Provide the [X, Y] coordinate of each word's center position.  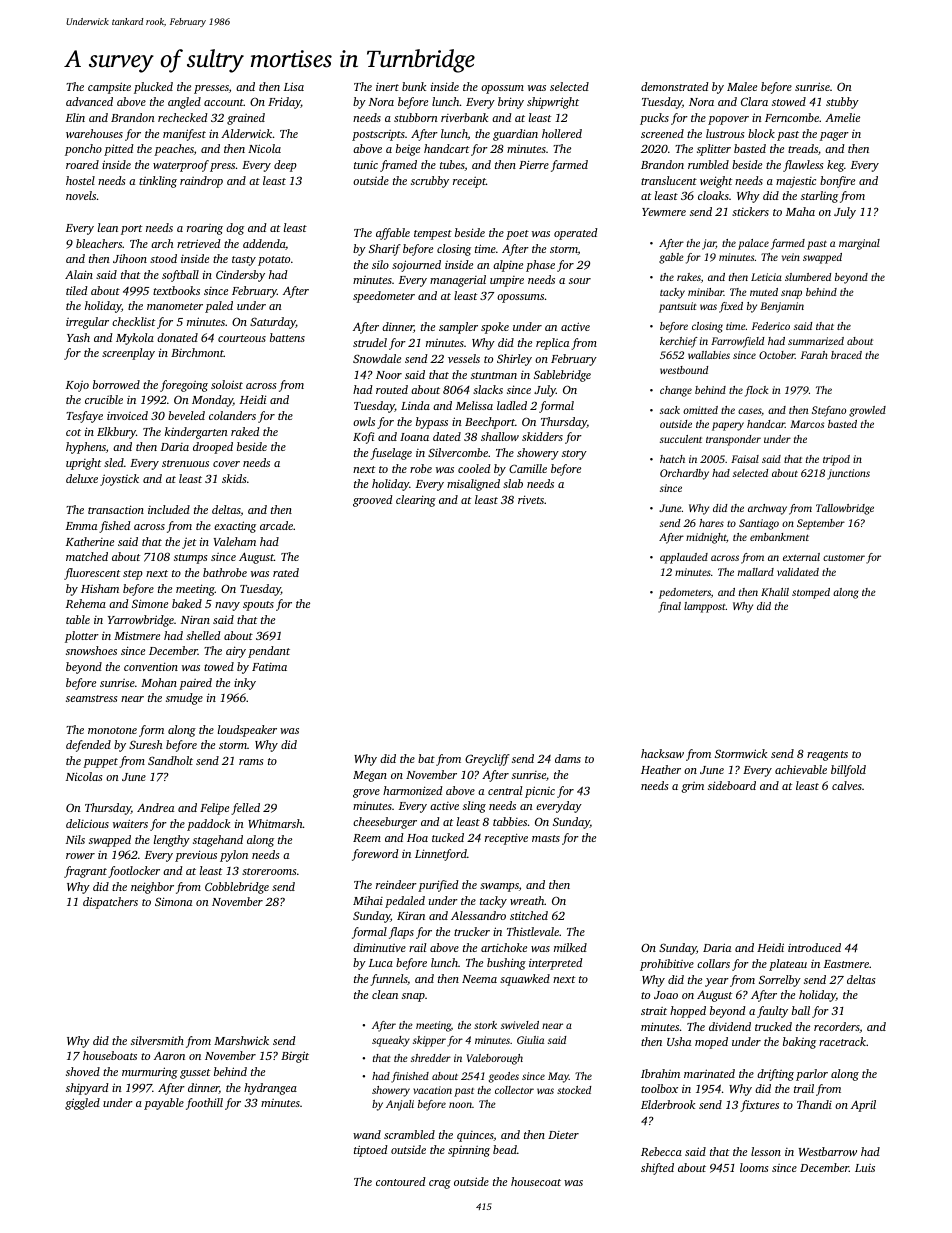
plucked [153, 88]
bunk [414, 86]
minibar [706, 292]
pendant [269, 652]
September [821, 524]
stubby [842, 103]
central [505, 790]
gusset [195, 1074]
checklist [133, 321]
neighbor [152, 888]
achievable [801, 769]
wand [367, 1134]
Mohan [159, 682]
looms [754, 1167]
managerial [458, 281]
